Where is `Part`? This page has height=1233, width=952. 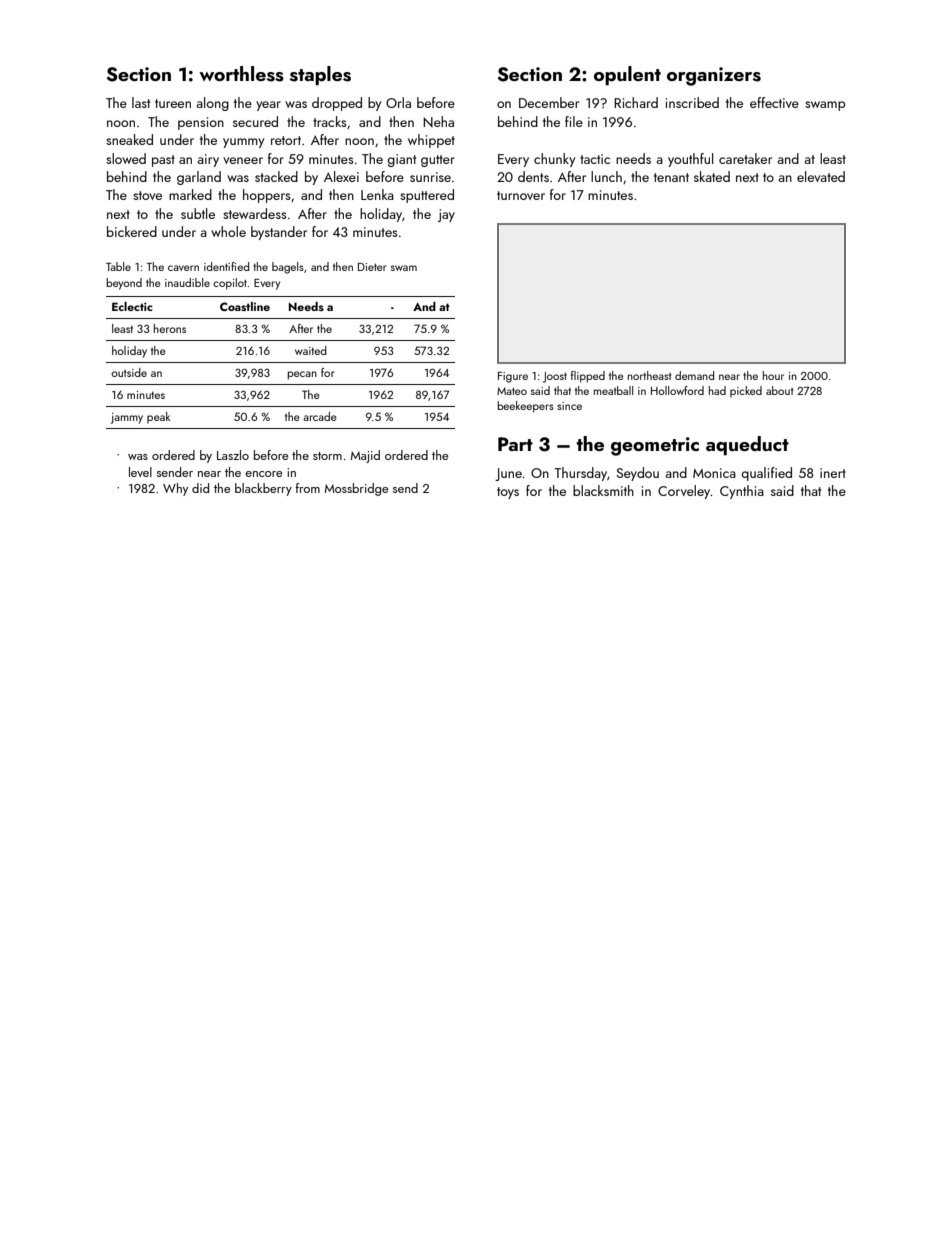 Part is located at coordinates (515, 444).
